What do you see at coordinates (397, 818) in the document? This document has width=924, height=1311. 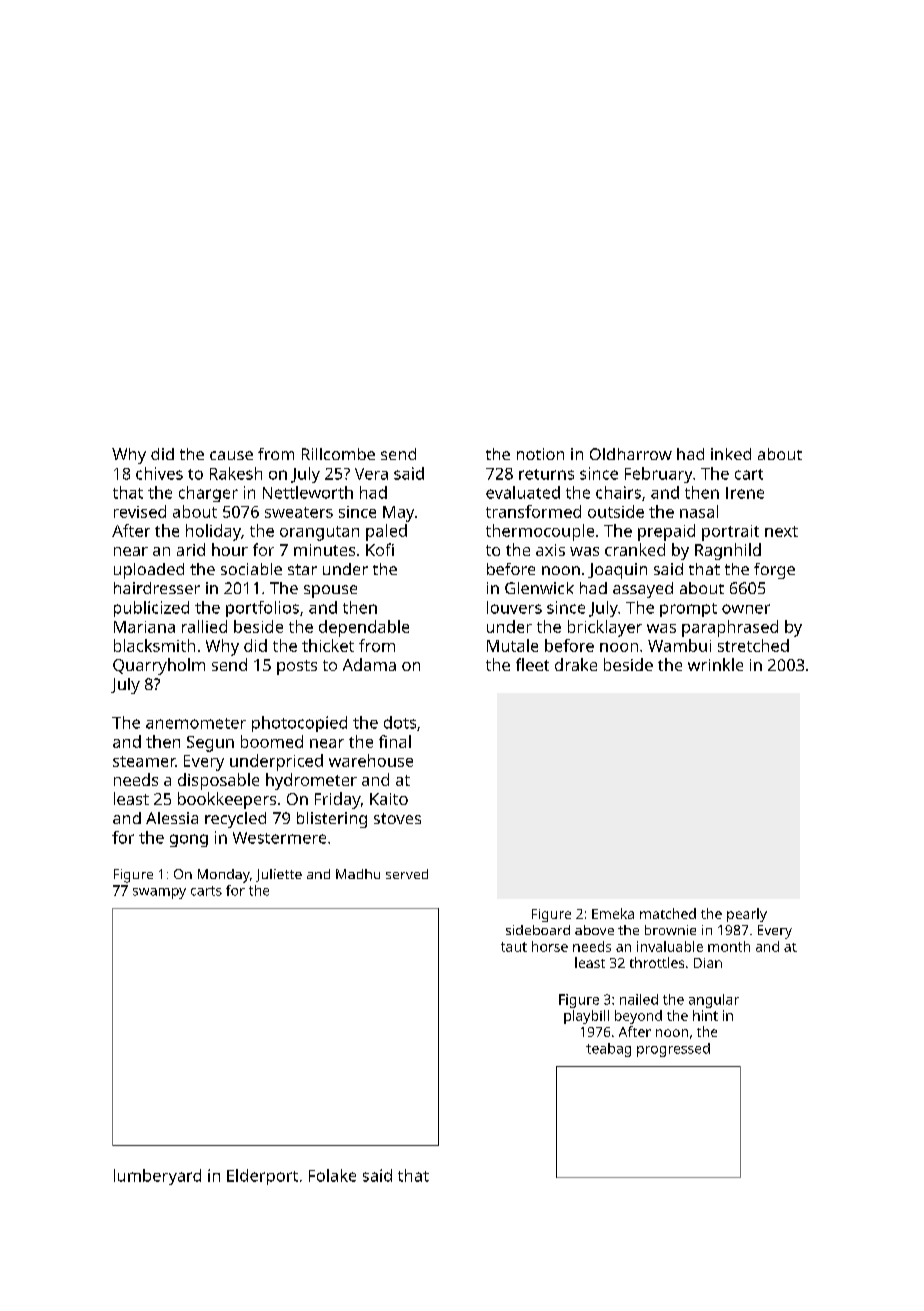 I see `stoves` at bounding box center [397, 818].
